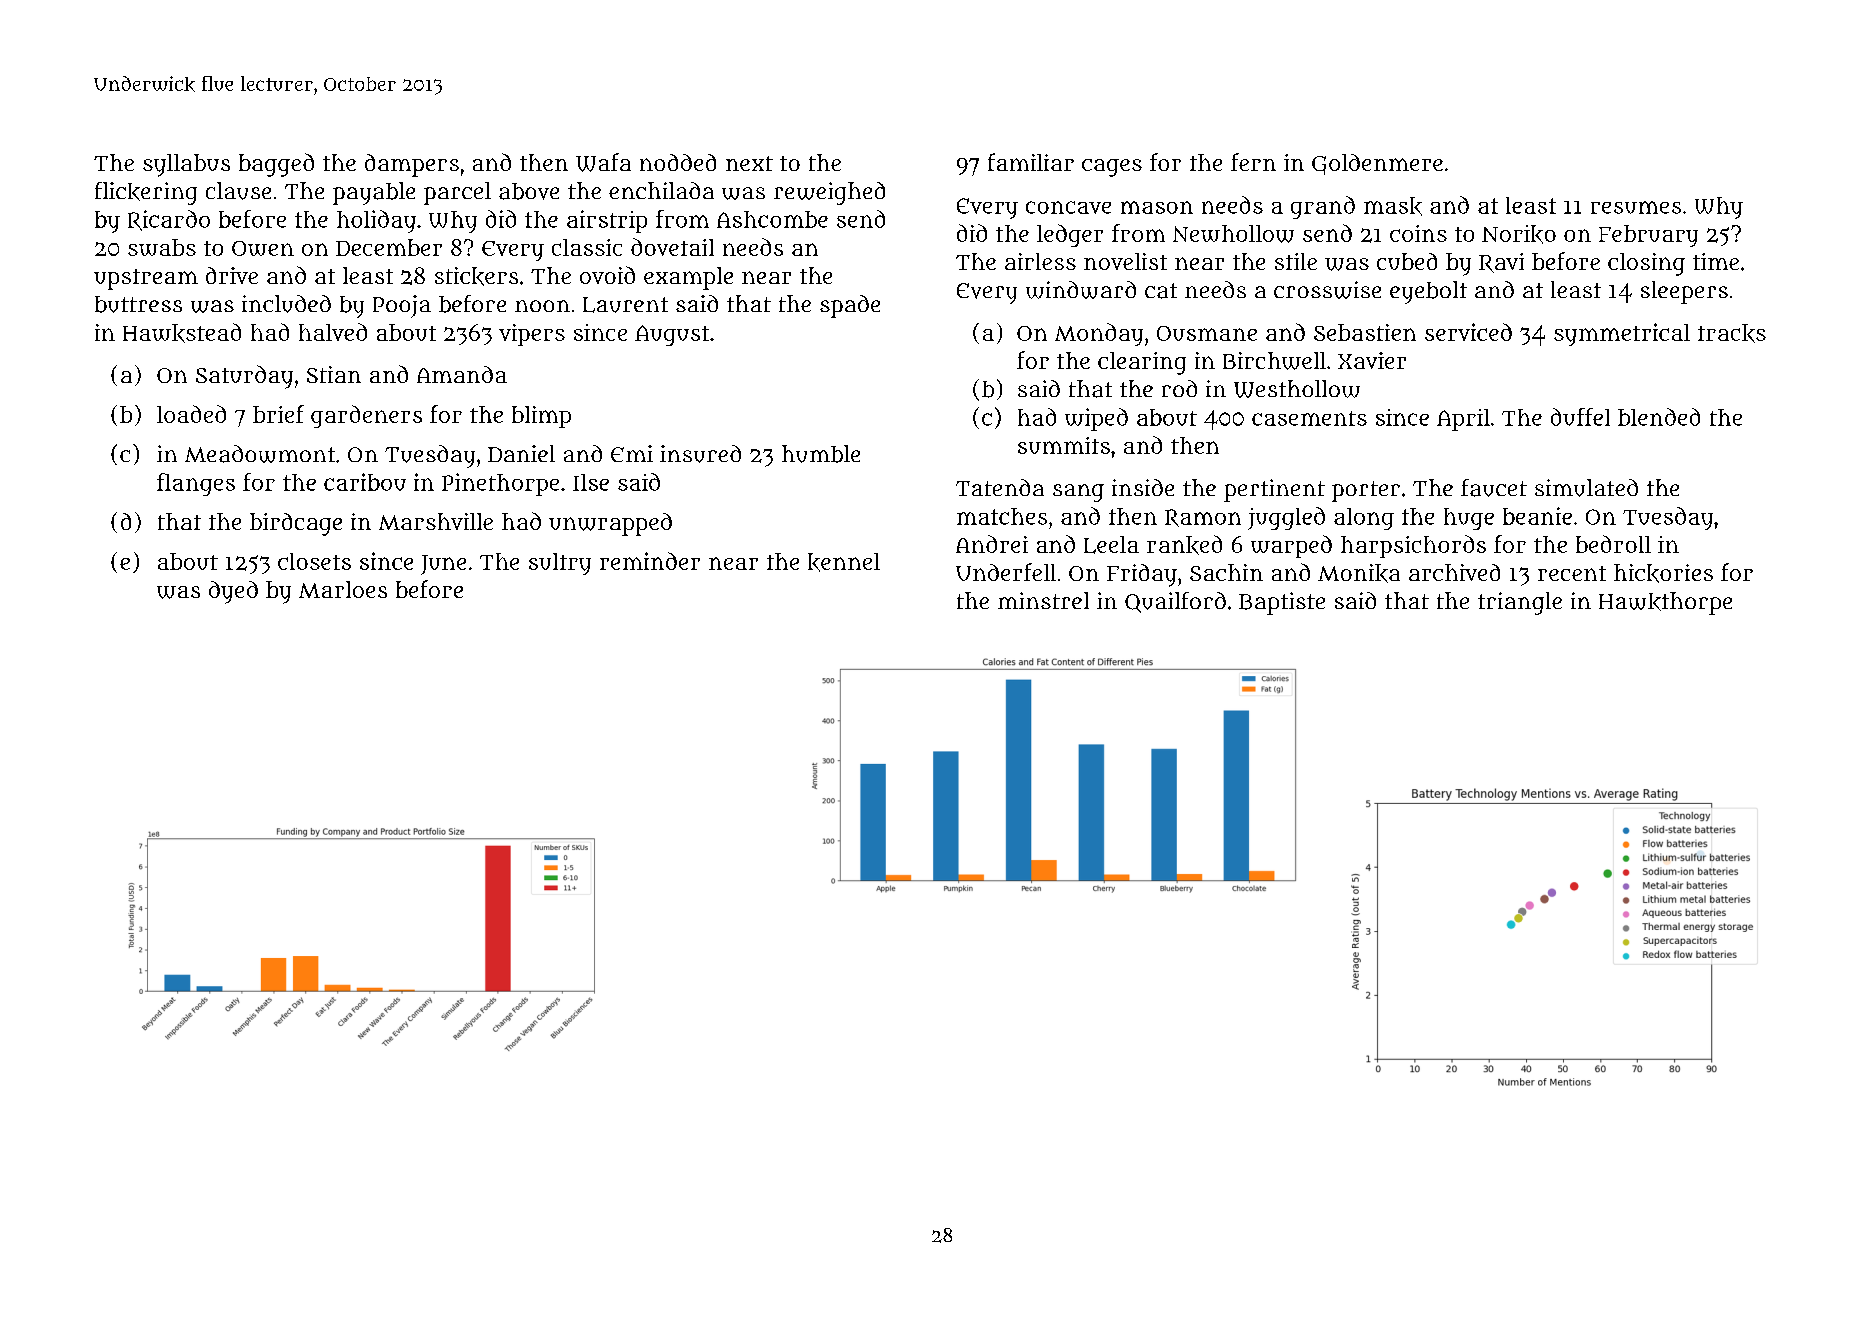 The image size is (1862, 1317). What do you see at coordinates (1111, 545) in the document?
I see `Leela` at bounding box center [1111, 545].
